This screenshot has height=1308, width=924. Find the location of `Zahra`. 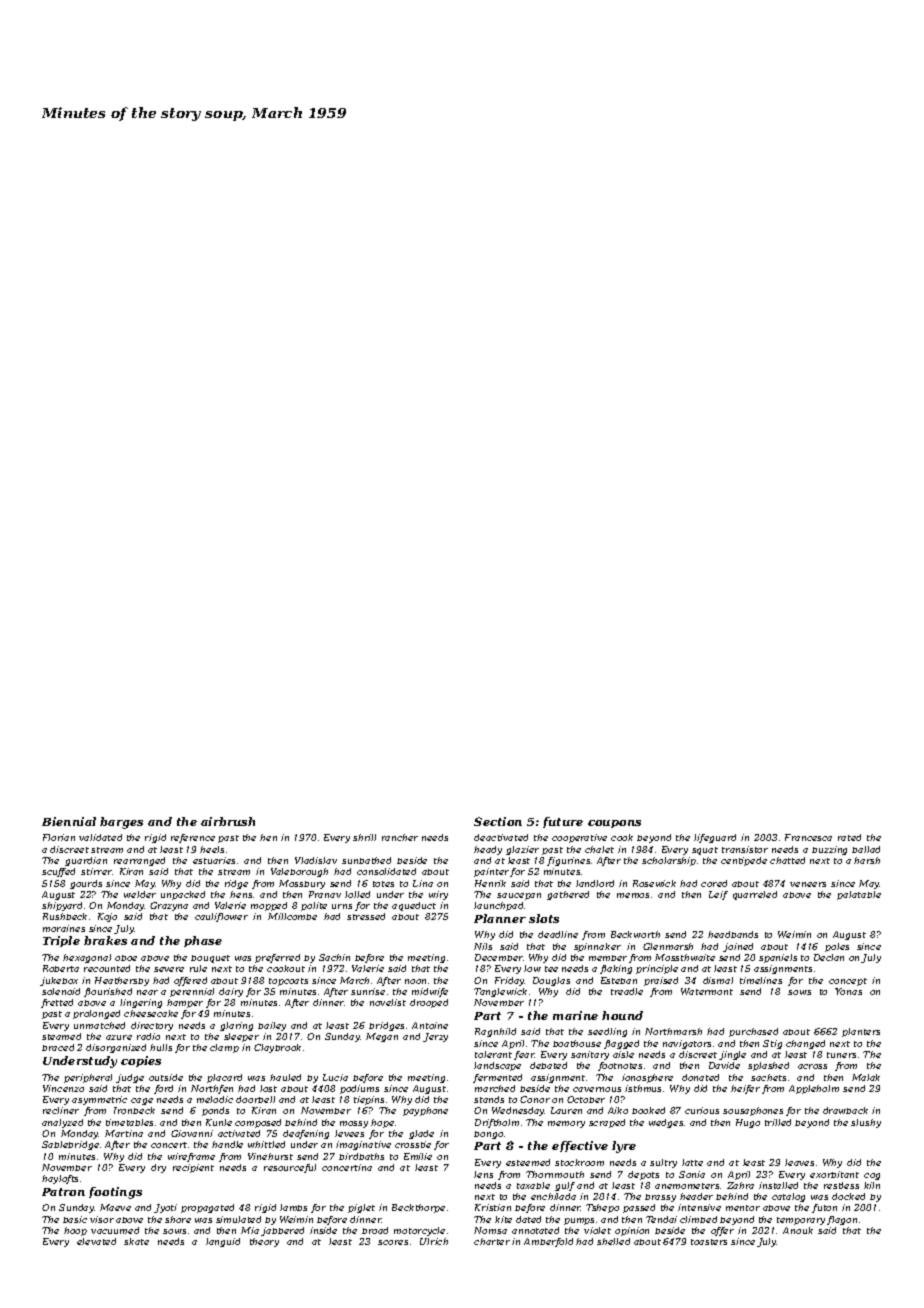

Zahra is located at coordinates (740, 1185).
